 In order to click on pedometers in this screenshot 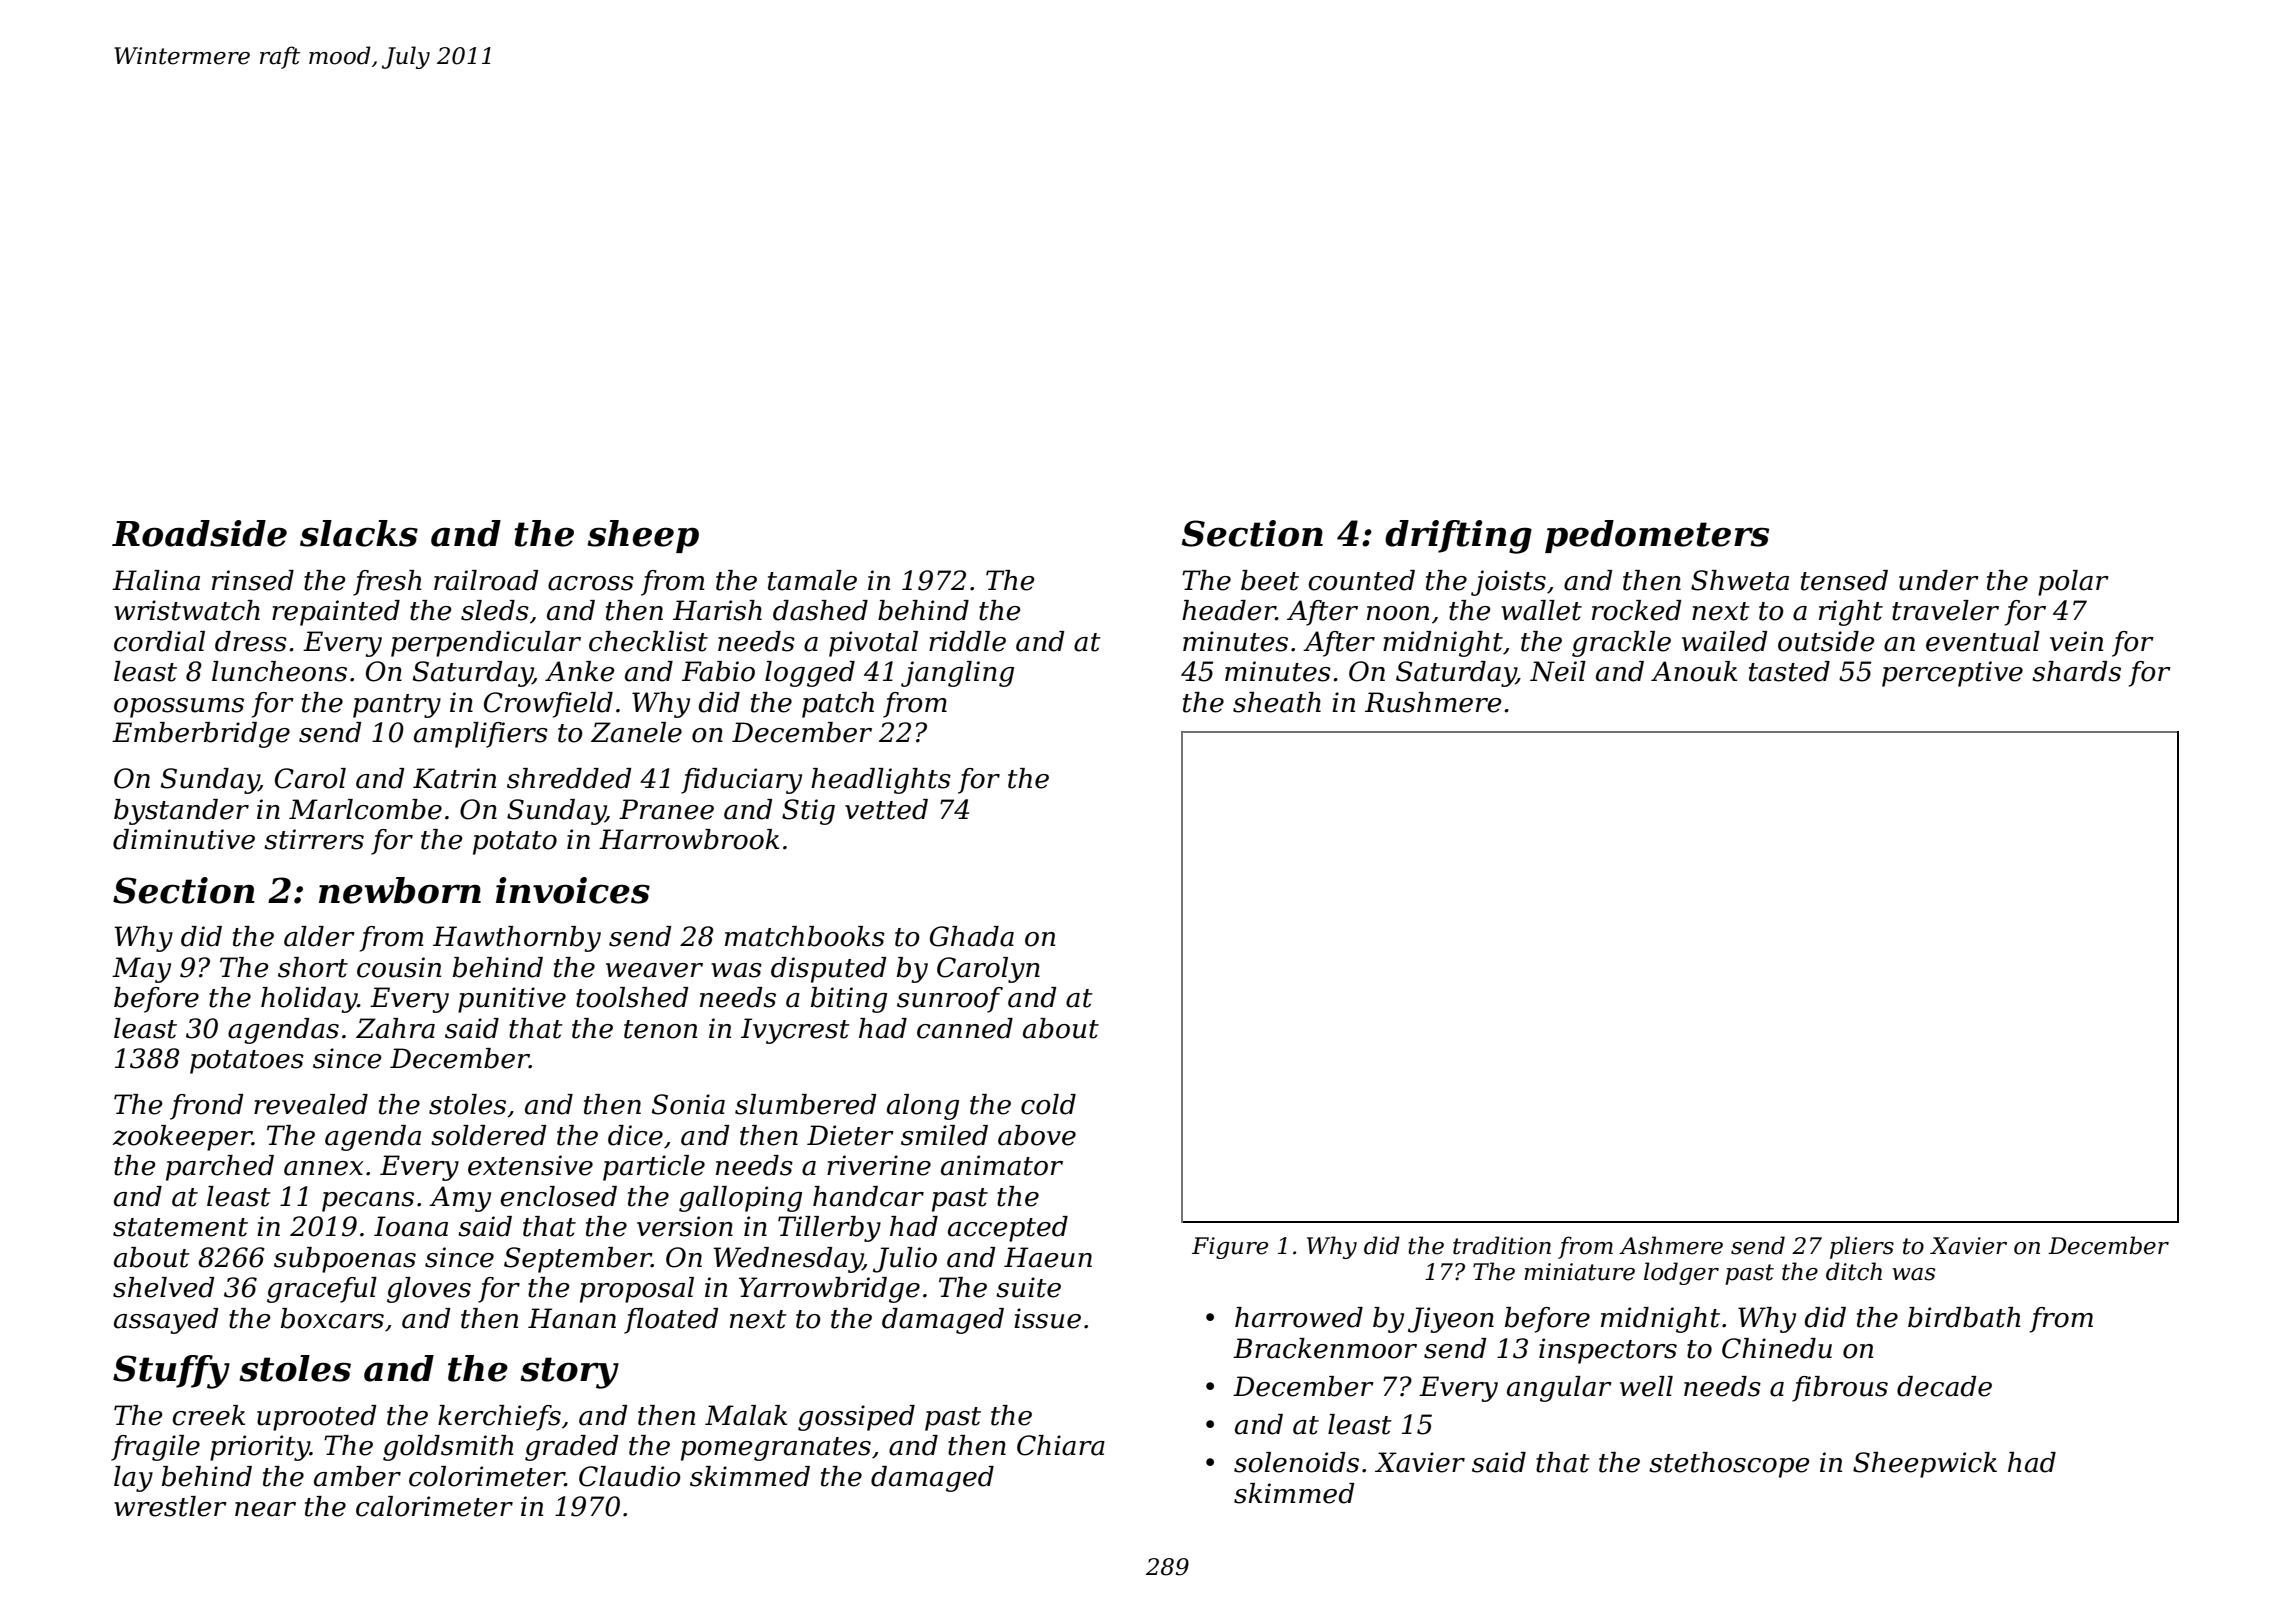, I will do `click(1657, 536)`.
